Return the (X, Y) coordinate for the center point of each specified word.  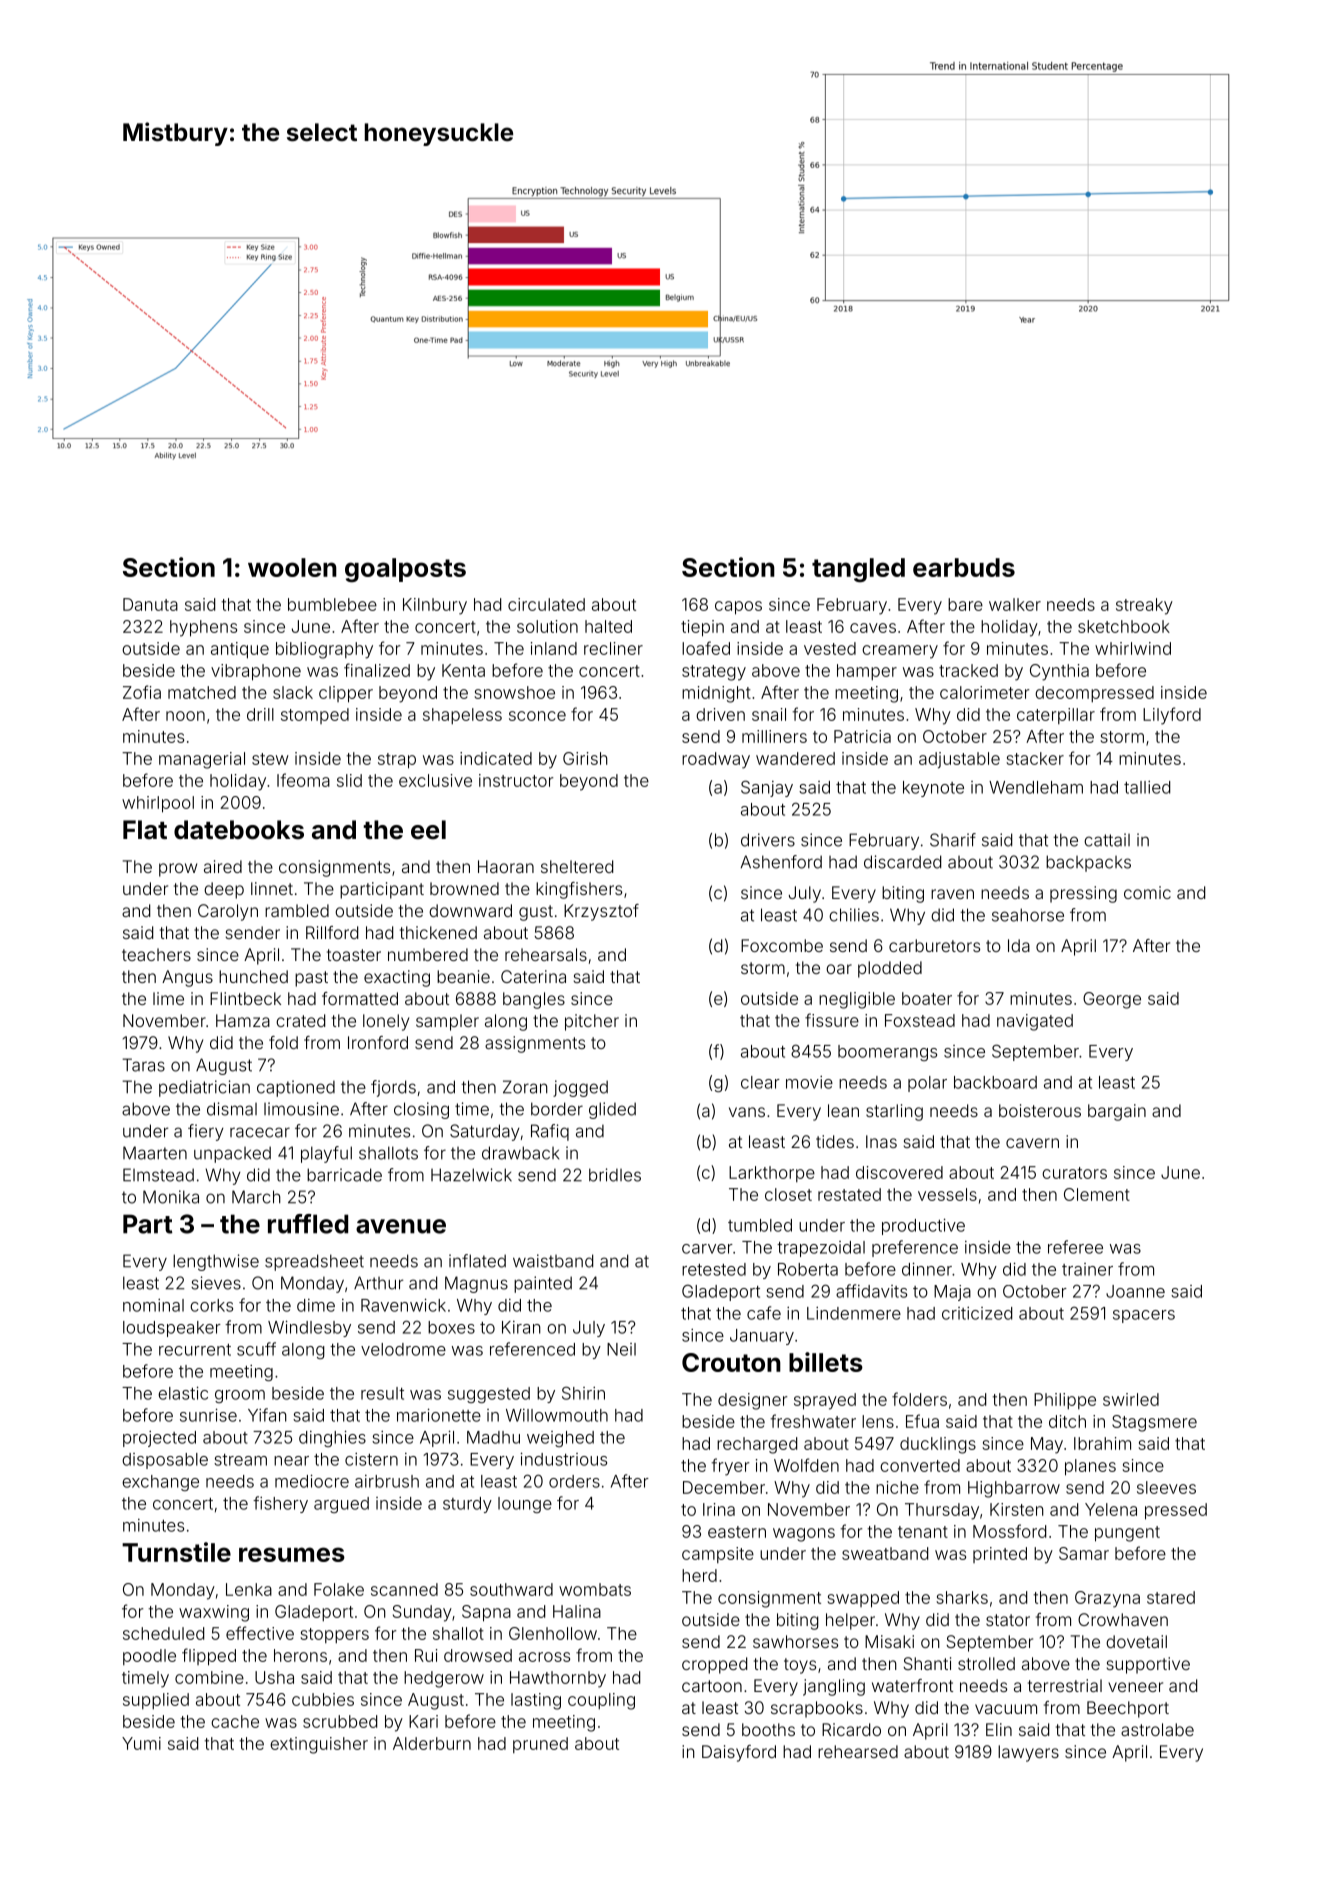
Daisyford (739, 1753)
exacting (397, 978)
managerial (202, 760)
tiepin (702, 628)
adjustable (959, 760)
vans (747, 1112)
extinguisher (319, 1745)
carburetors (934, 945)
